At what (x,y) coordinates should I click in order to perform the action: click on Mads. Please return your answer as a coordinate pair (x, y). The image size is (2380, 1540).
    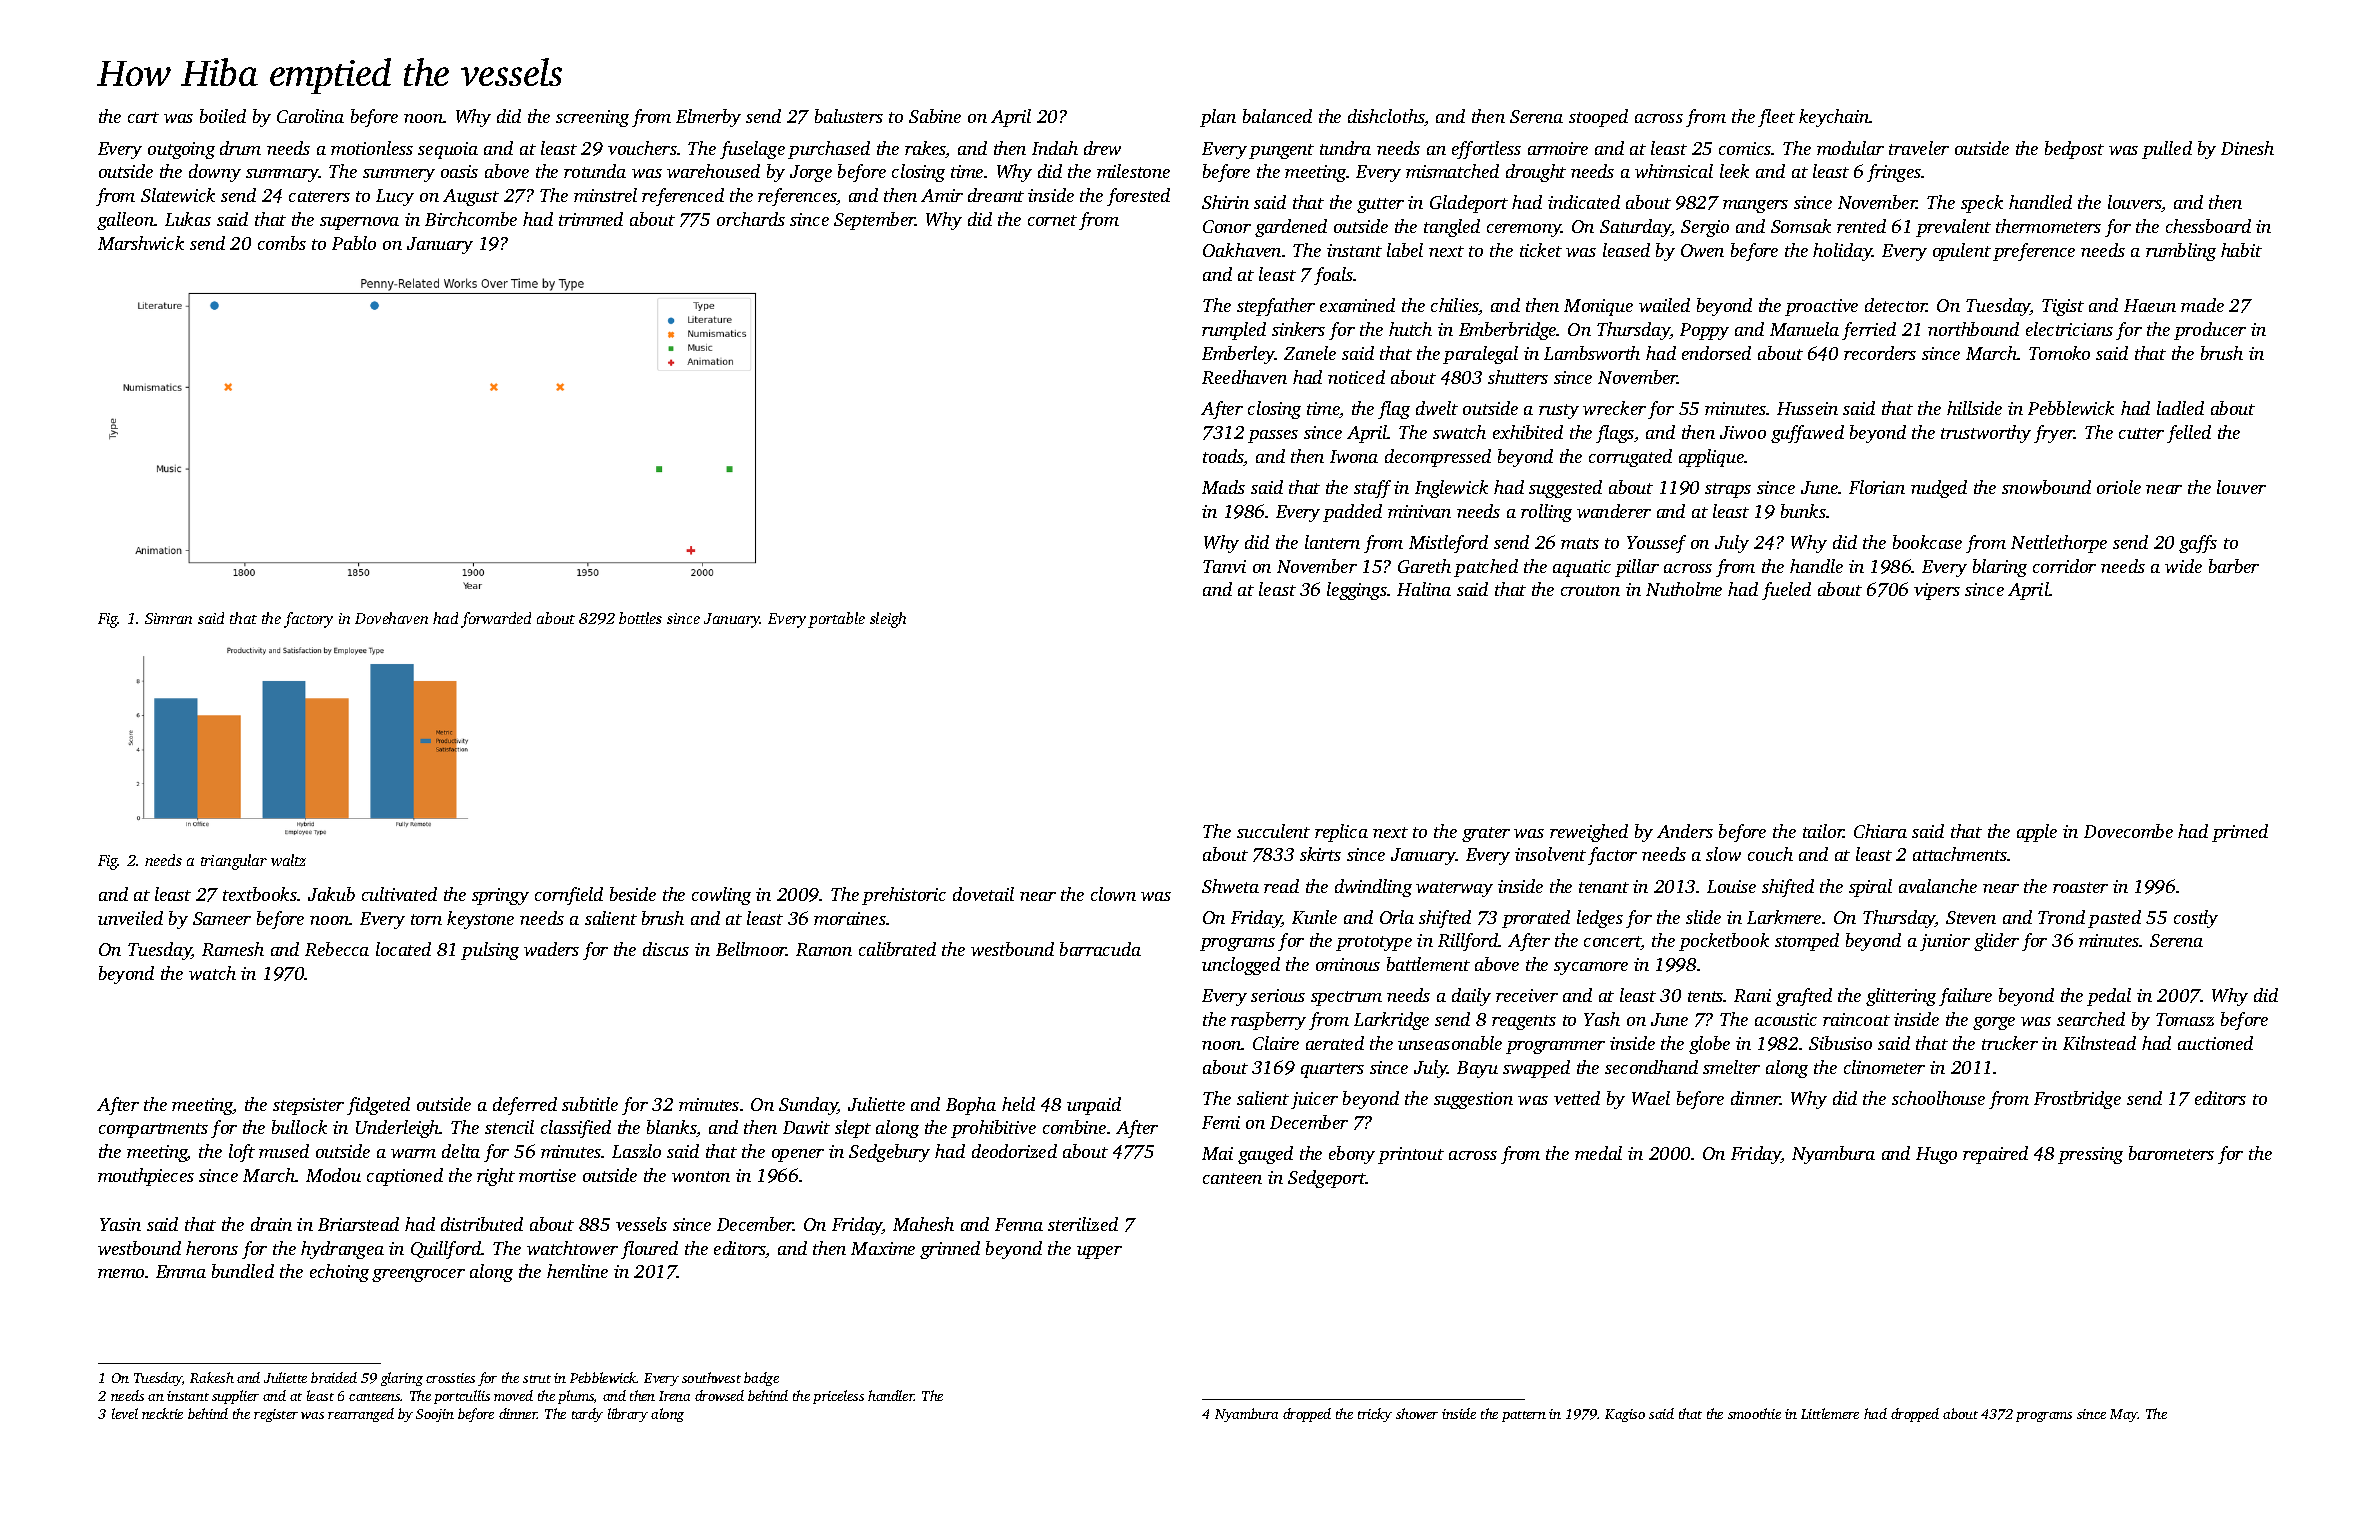
    Looking at the image, I should click on (1223, 487).
